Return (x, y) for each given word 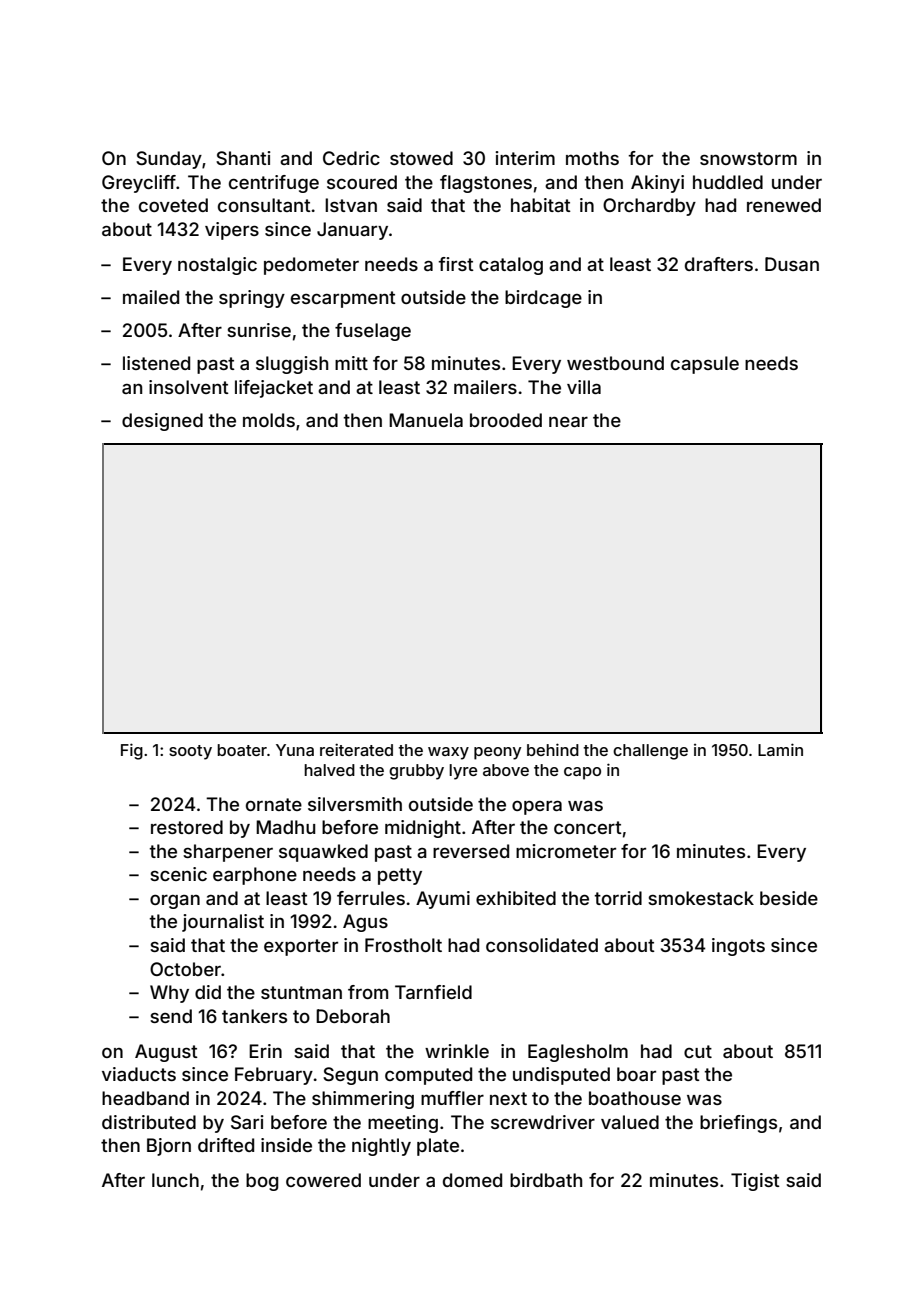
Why (169, 994)
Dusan (792, 264)
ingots (738, 947)
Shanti (243, 158)
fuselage (373, 332)
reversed (471, 851)
